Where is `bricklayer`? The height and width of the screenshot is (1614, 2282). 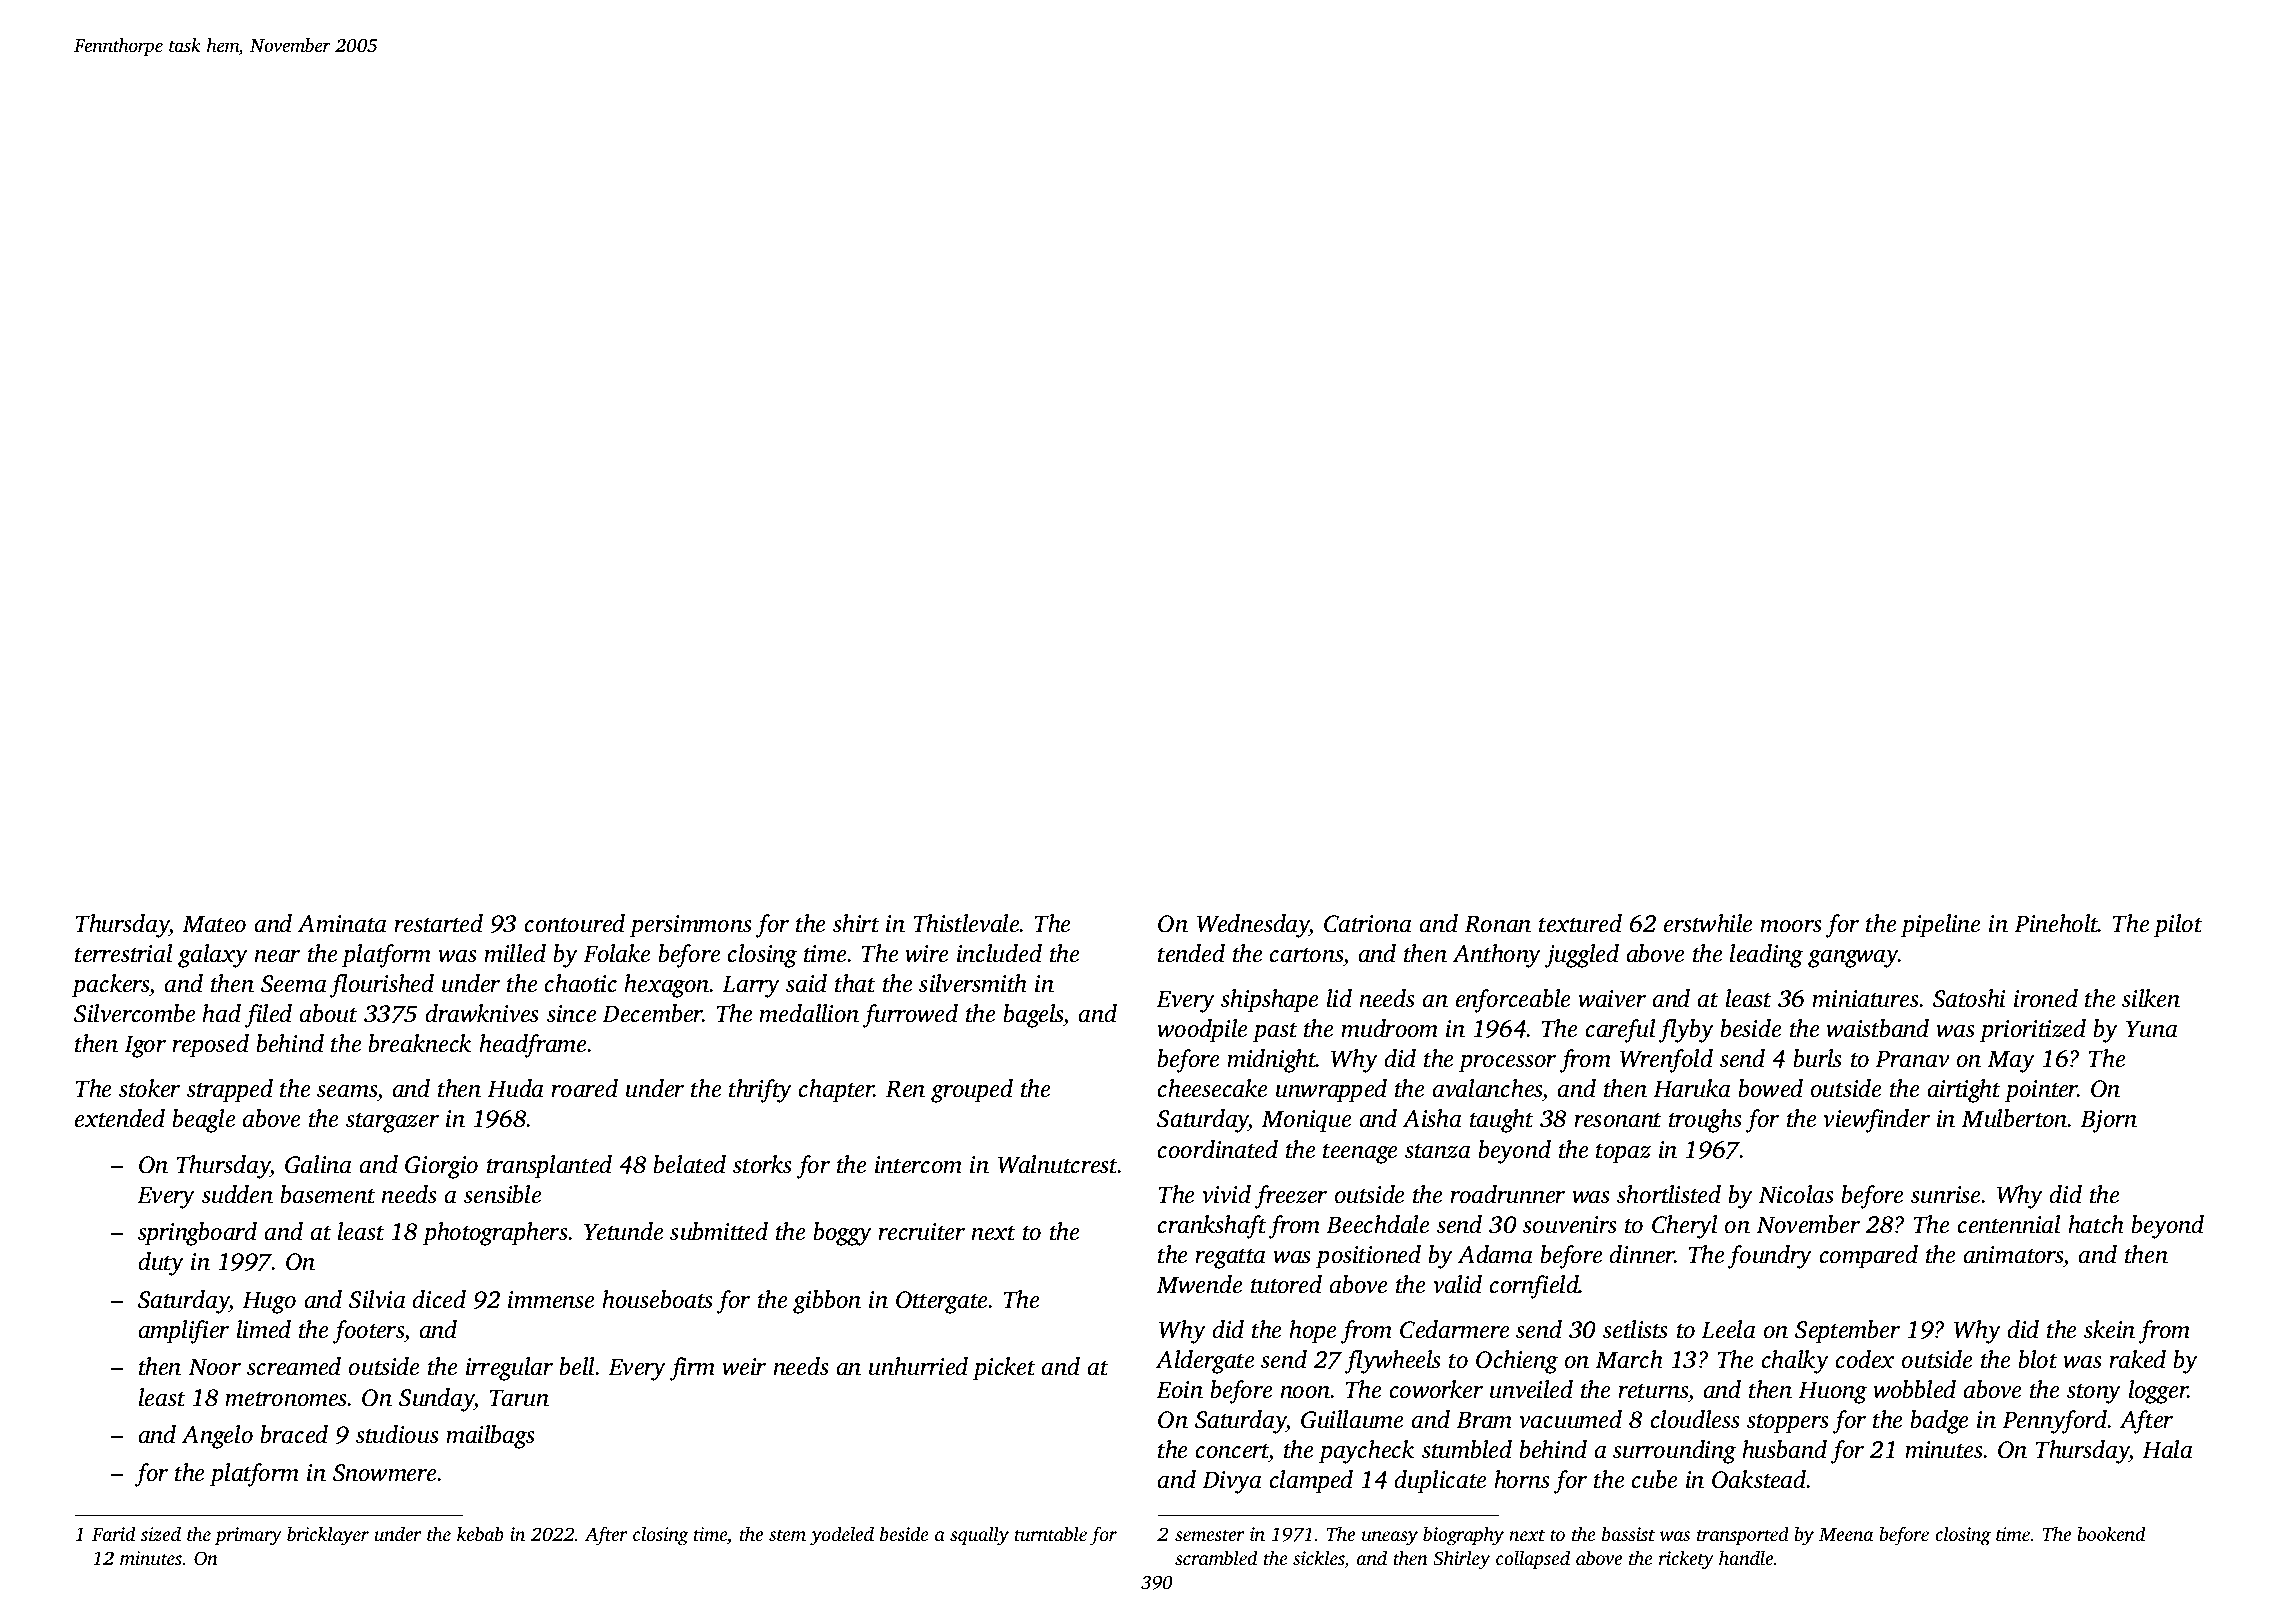 bricklayer is located at coordinates (328, 1536).
